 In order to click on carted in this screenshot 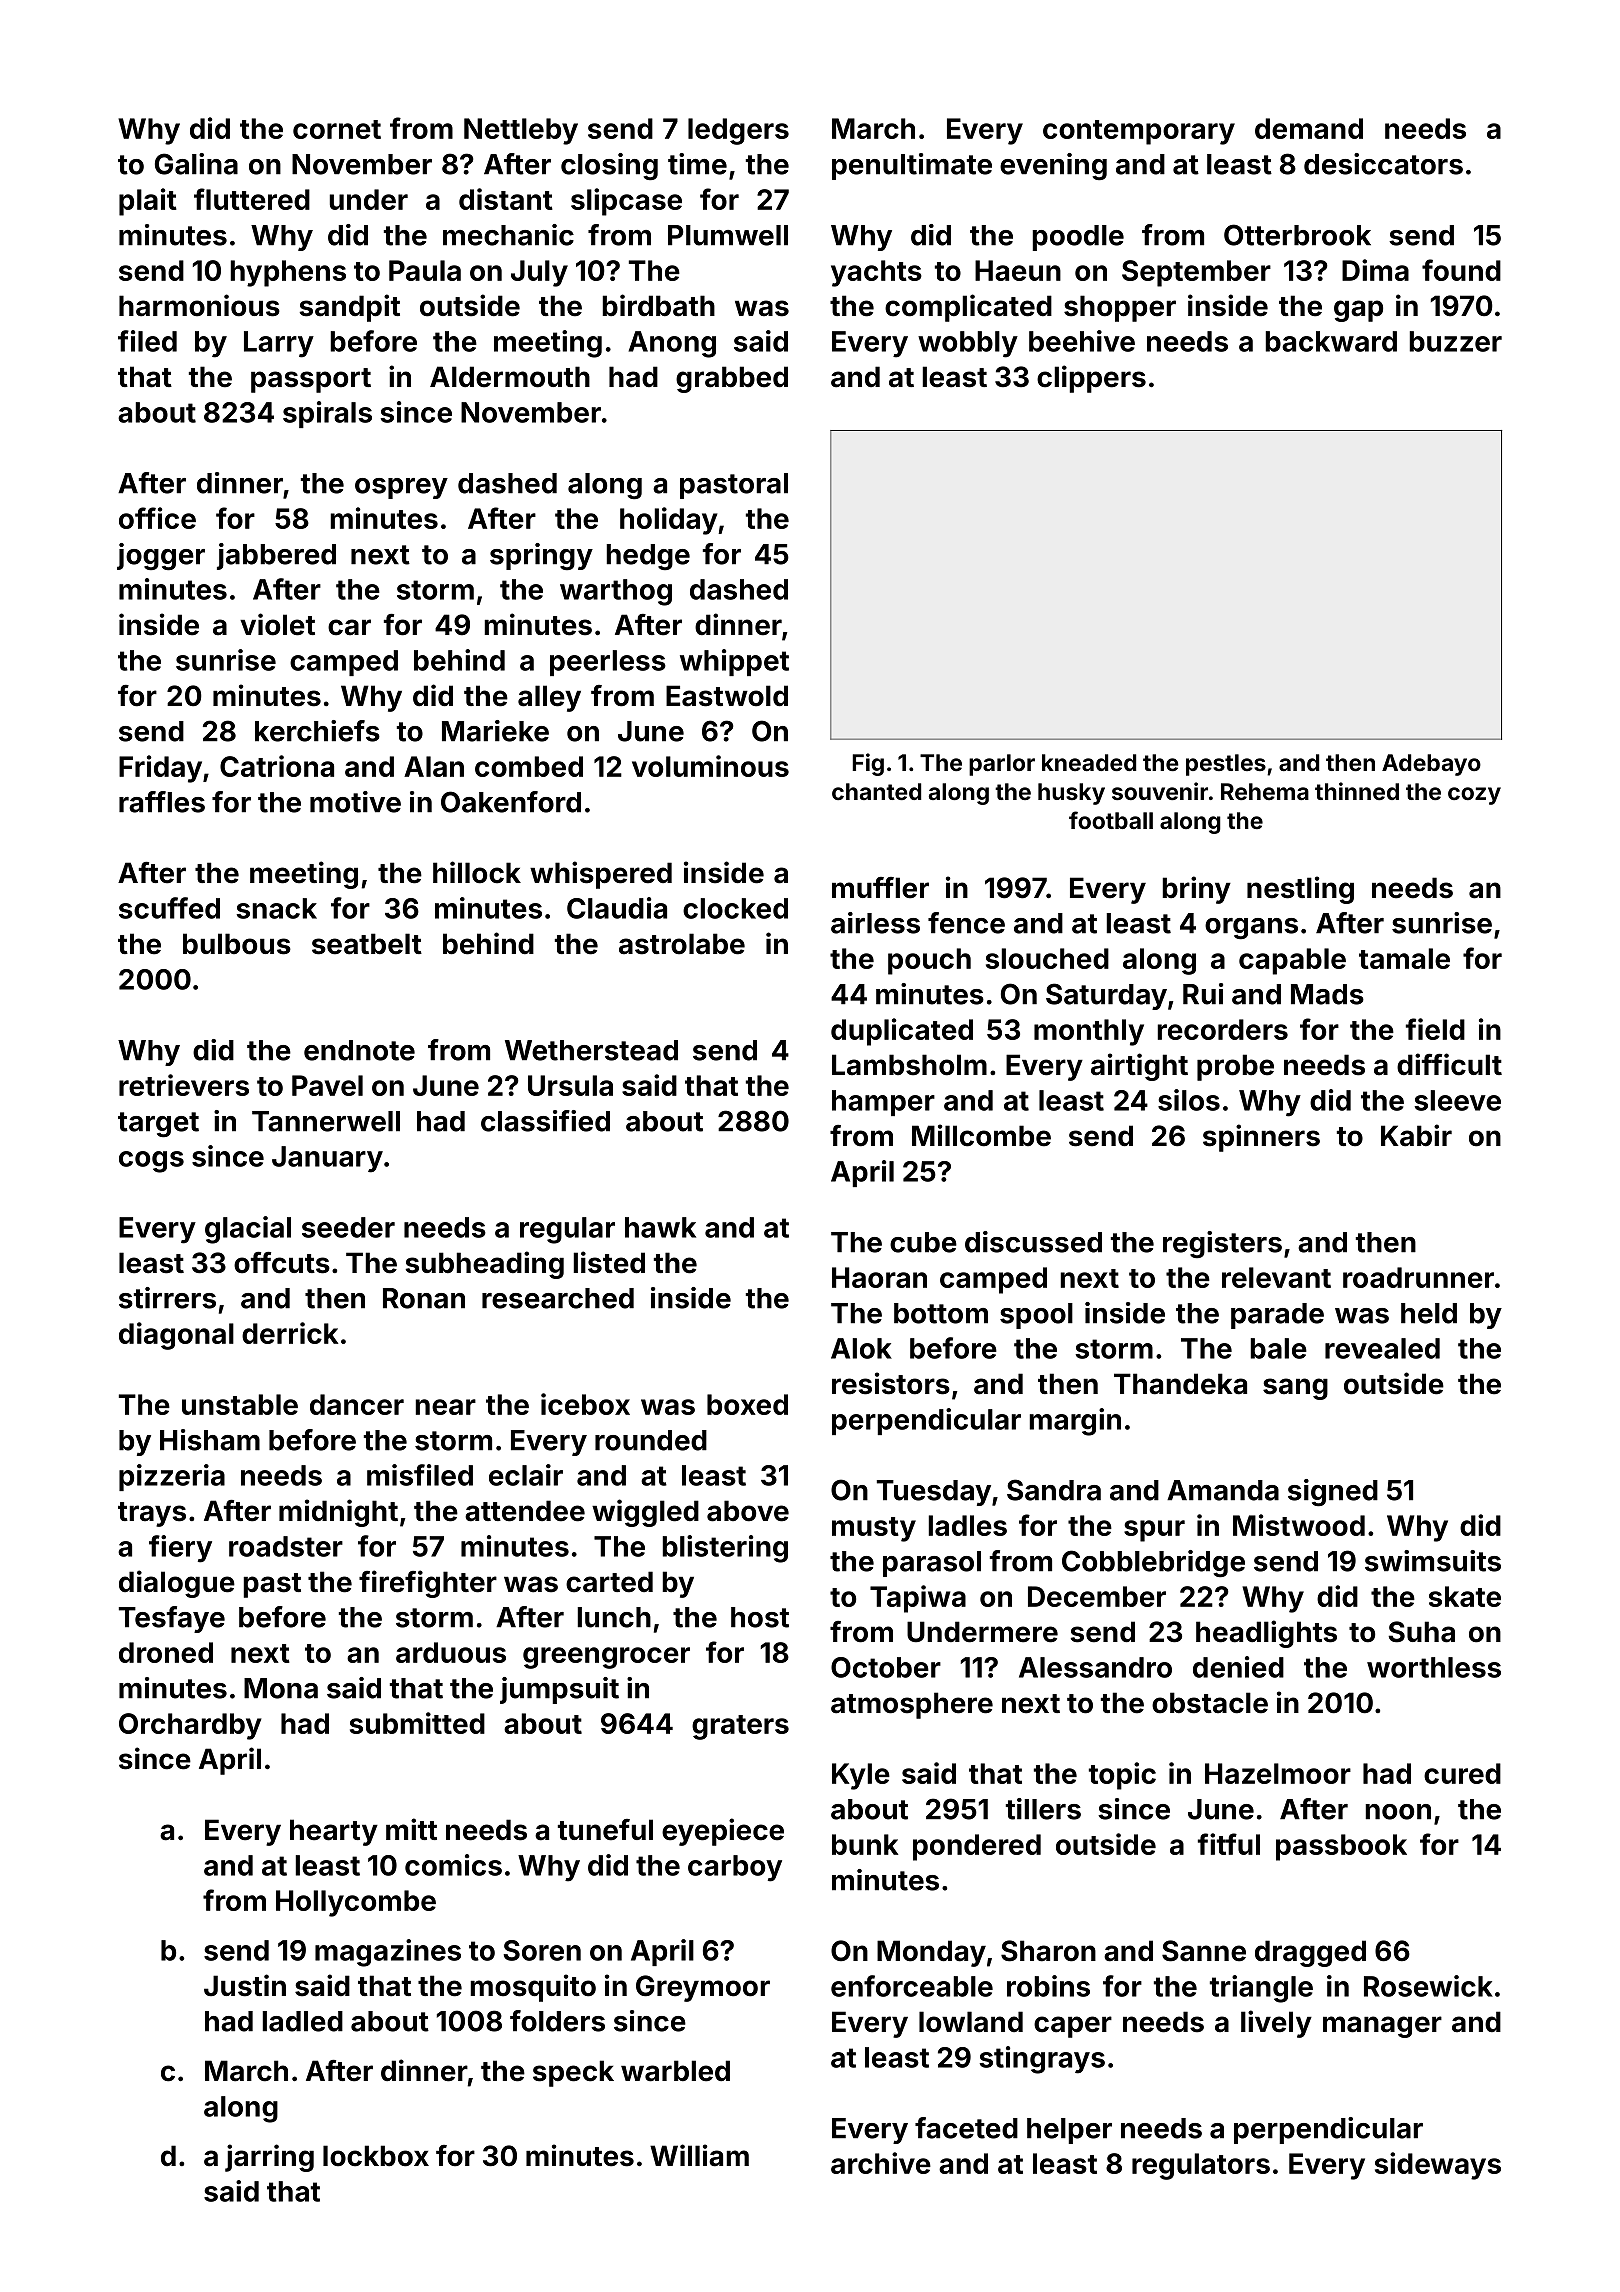, I will do `click(609, 1582)`.
